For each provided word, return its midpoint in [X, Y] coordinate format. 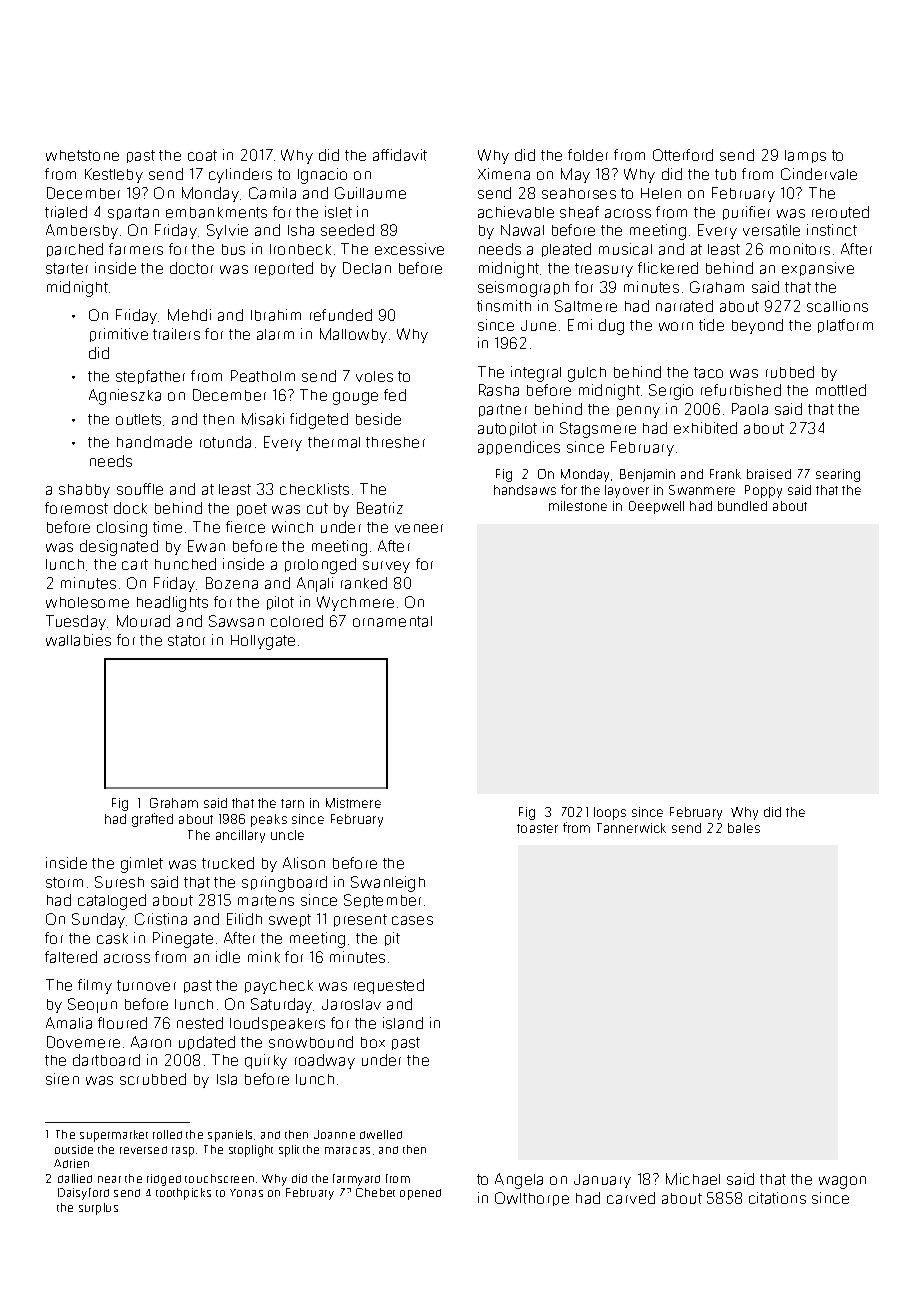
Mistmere [353, 803]
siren [62, 1079]
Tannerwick [631, 828]
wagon [842, 1182]
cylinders [240, 175]
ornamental [392, 621]
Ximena [504, 174]
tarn [292, 803]
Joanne [334, 1134]
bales [744, 828]
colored [297, 621]
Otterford [683, 155]
